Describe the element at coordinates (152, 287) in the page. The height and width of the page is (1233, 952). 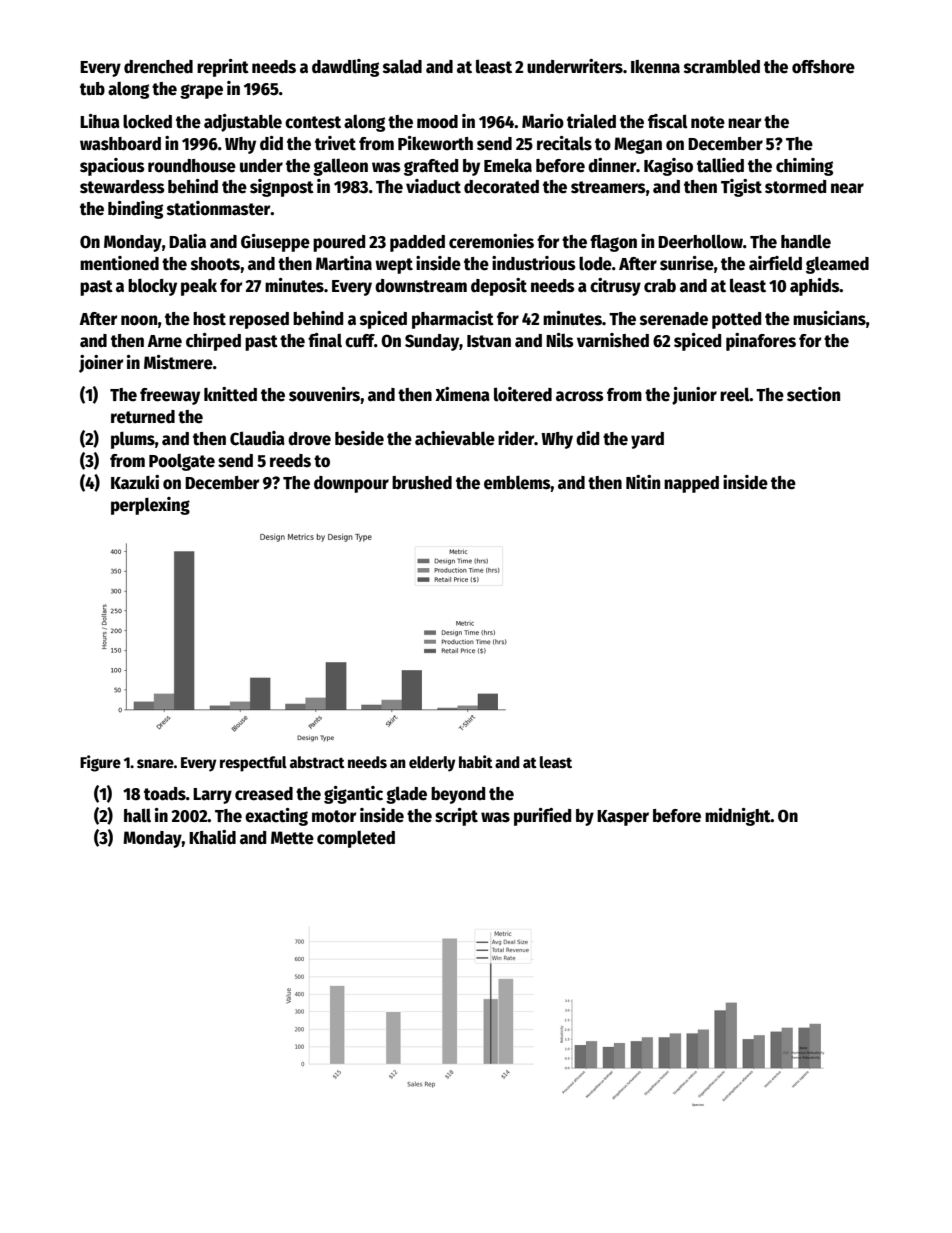
I see `blocky` at that location.
